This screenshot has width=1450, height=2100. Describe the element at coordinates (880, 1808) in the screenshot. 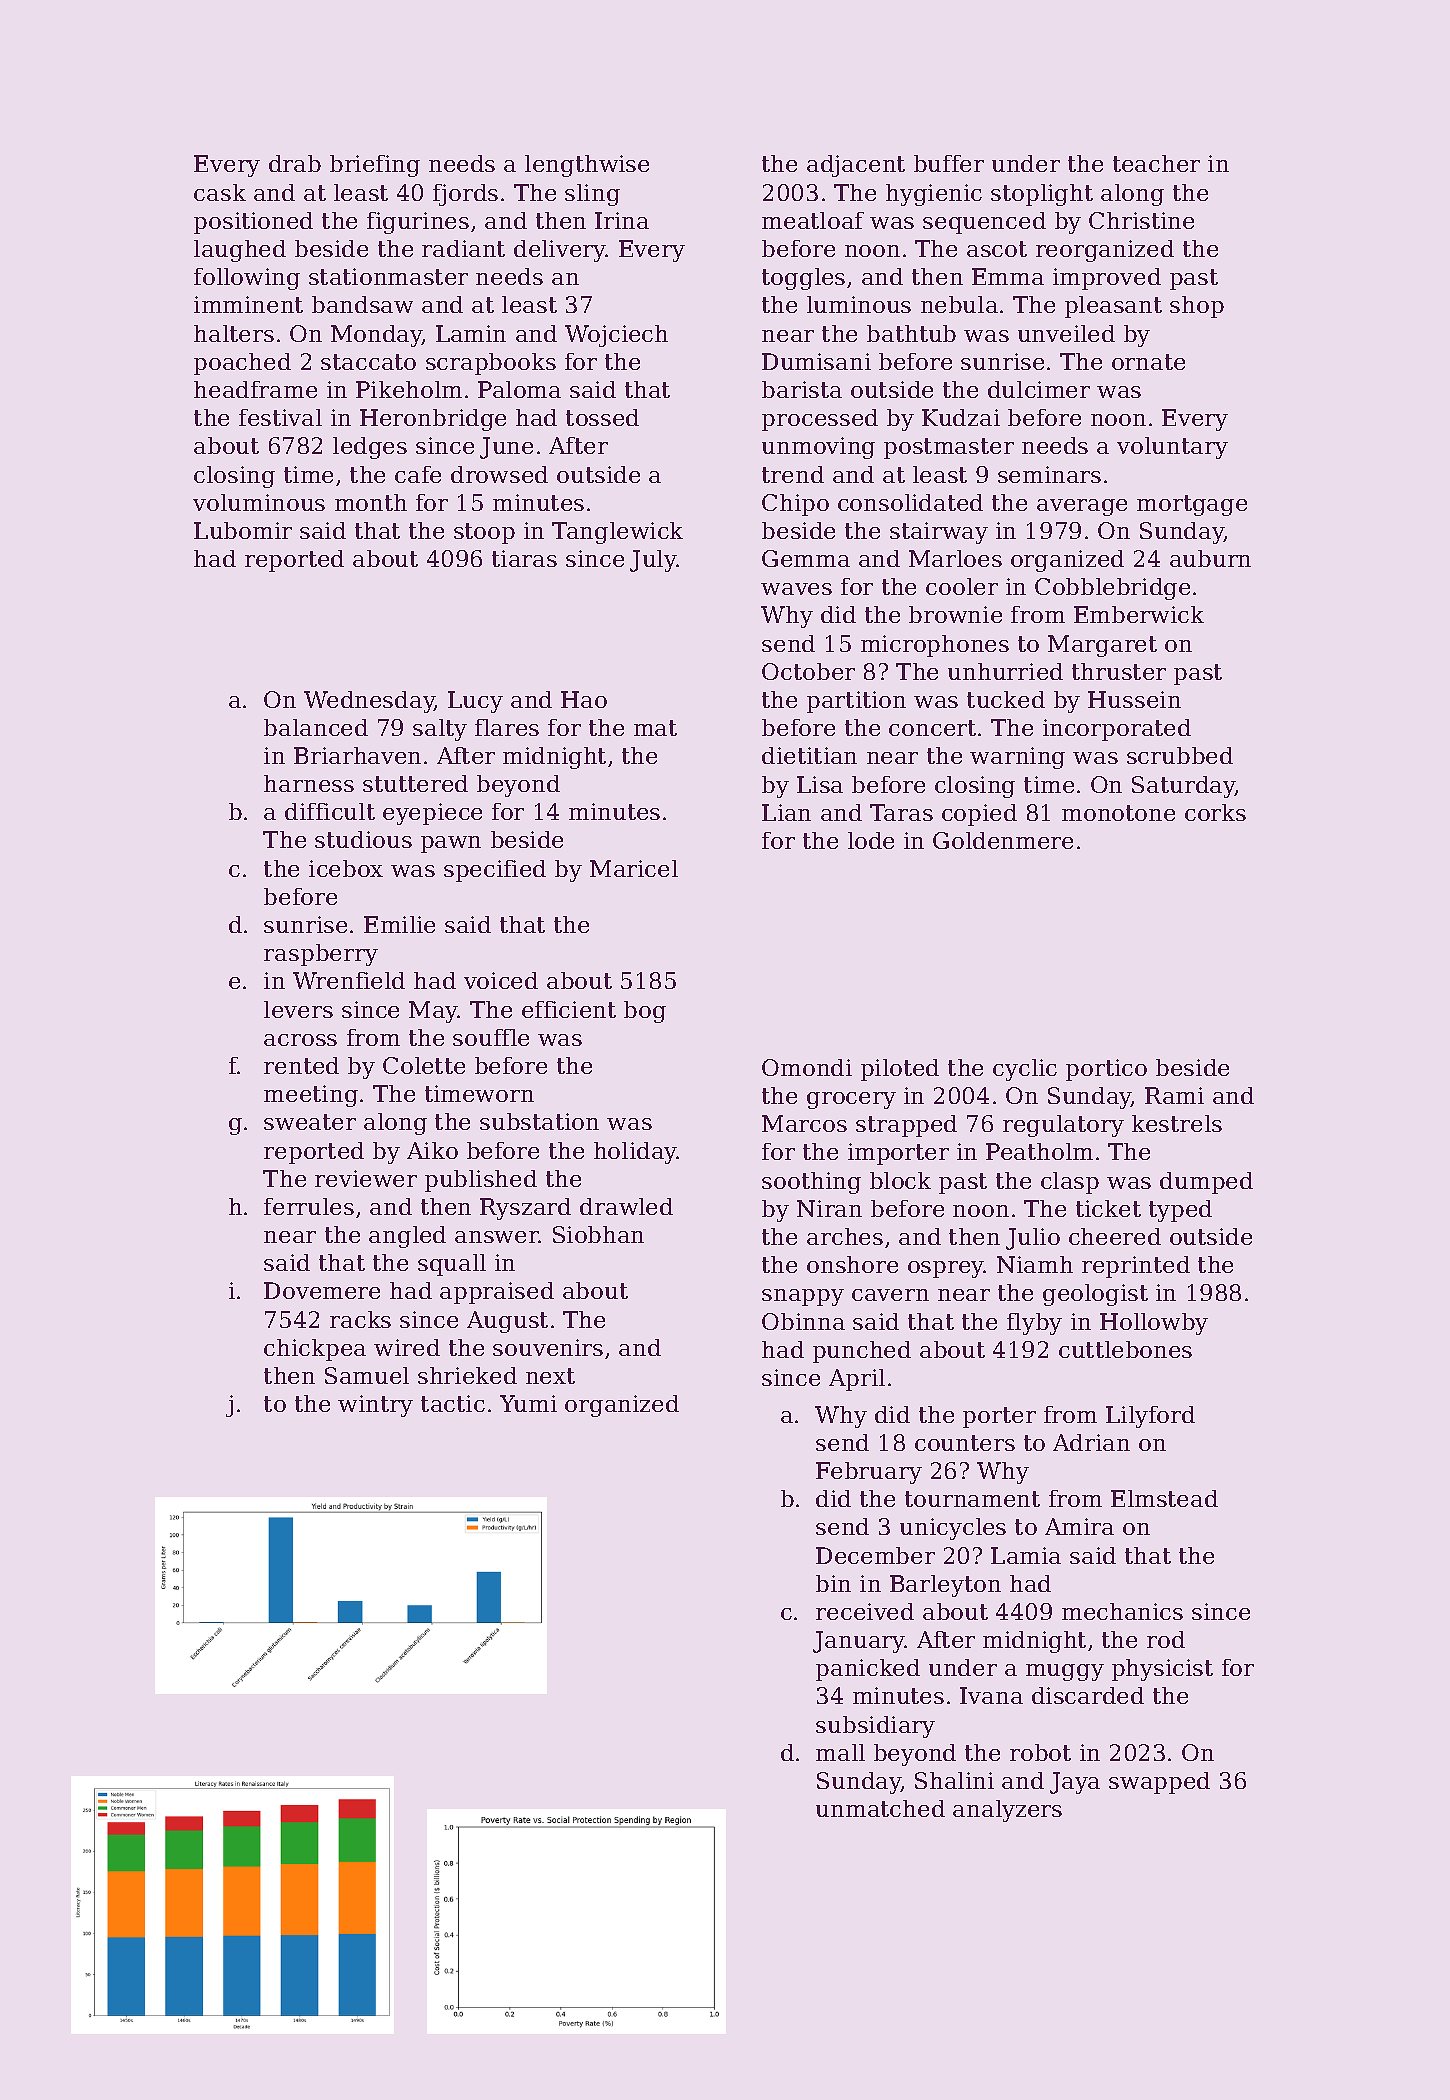

I see `unmatched` at that location.
